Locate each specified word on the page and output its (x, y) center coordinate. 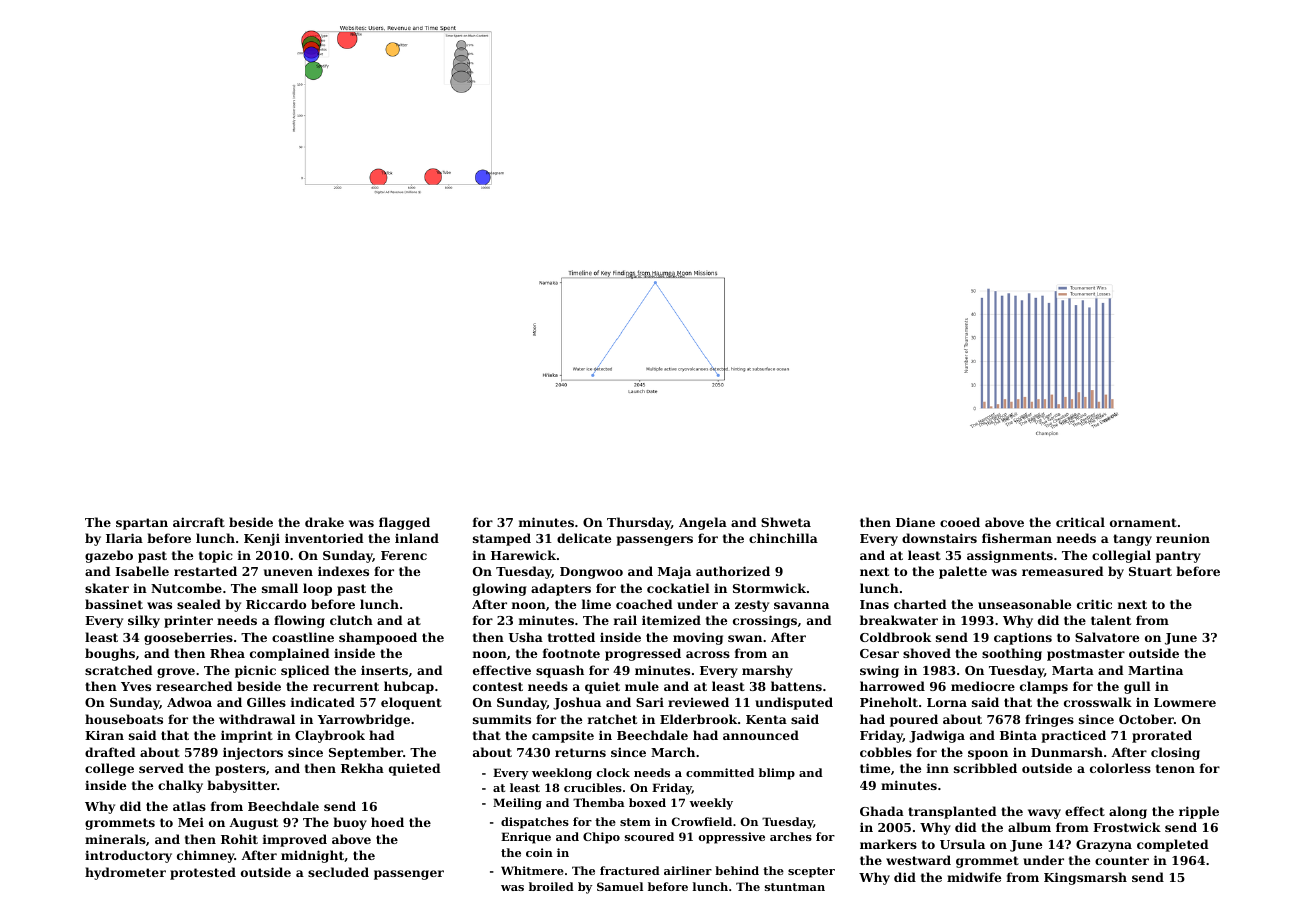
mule (642, 686)
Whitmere (532, 870)
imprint (247, 736)
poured (914, 720)
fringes (1049, 720)
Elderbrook (698, 719)
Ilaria (124, 538)
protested (203, 873)
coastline (303, 637)
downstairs (939, 538)
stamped (502, 539)
